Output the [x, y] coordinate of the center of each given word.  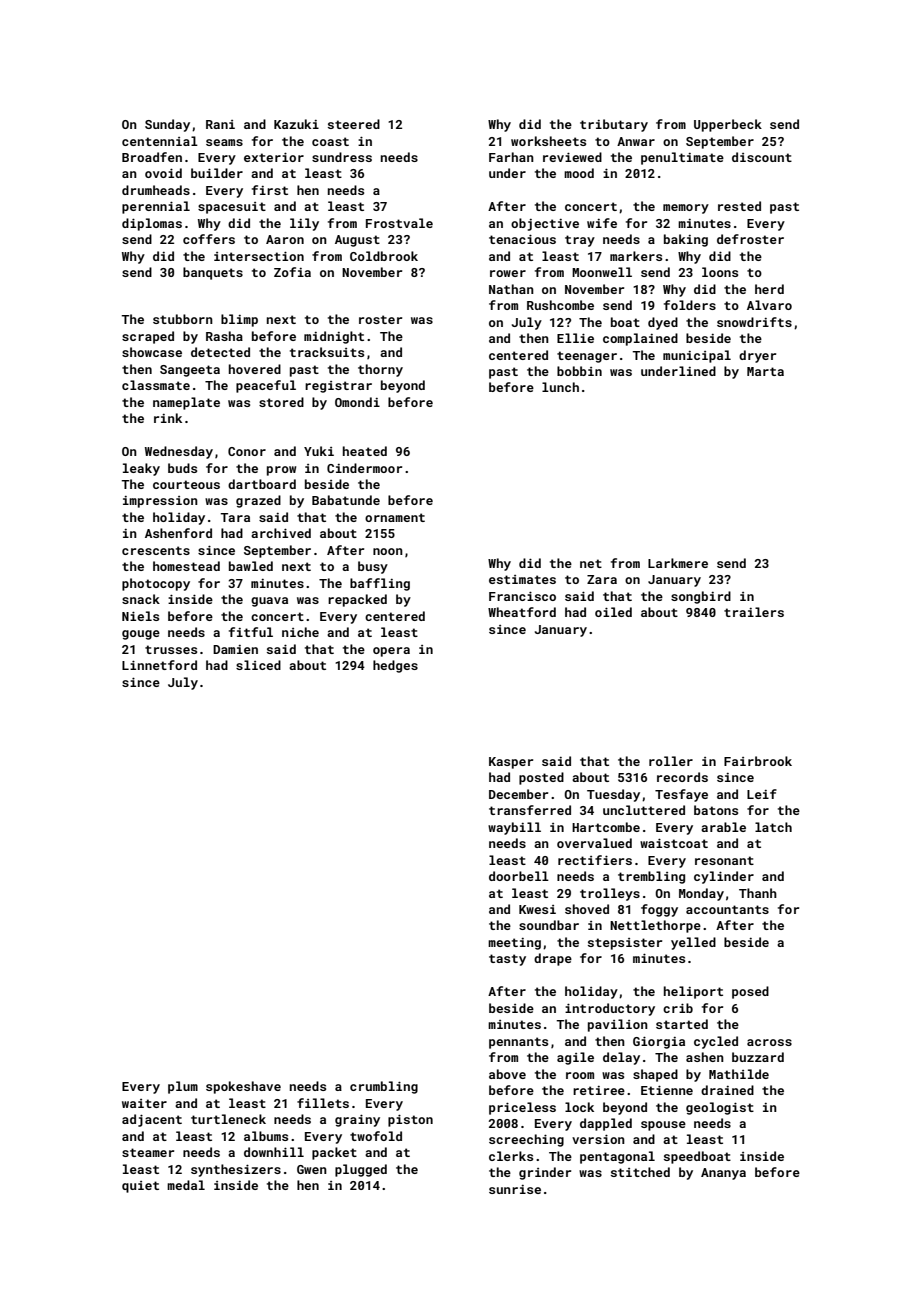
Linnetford [159, 665]
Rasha [224, 336]
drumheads [156, 190]
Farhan [511, 157]
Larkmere [678, 563]
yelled [693, 943]
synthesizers [236, 1170]
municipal [697, 356]
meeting [514, 944]
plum [183, 1087]
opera [391, 652]
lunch [560, 387]
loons [720, 272]
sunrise [515, 1189]
